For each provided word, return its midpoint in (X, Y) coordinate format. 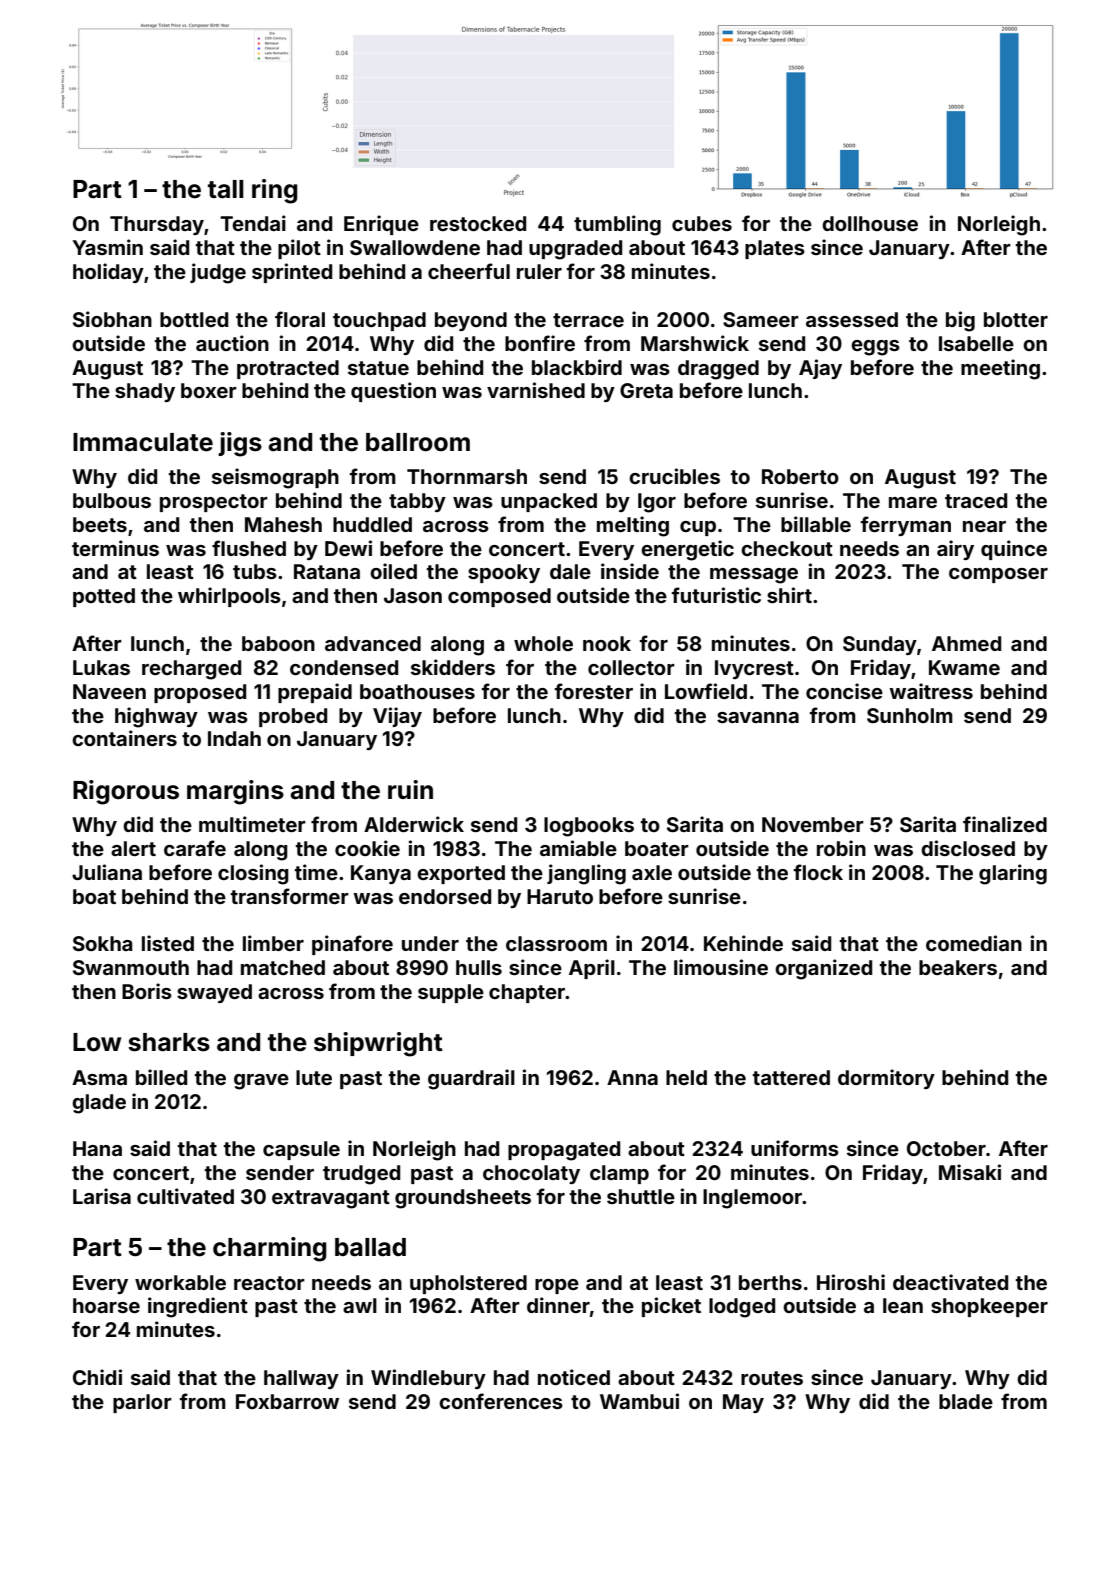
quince (1014, 550)
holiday (108, 273)
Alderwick (414, 824)
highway (156, 717)
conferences (501, 1401)
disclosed (968, 848)
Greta (646, 390)
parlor (142, 1403)
